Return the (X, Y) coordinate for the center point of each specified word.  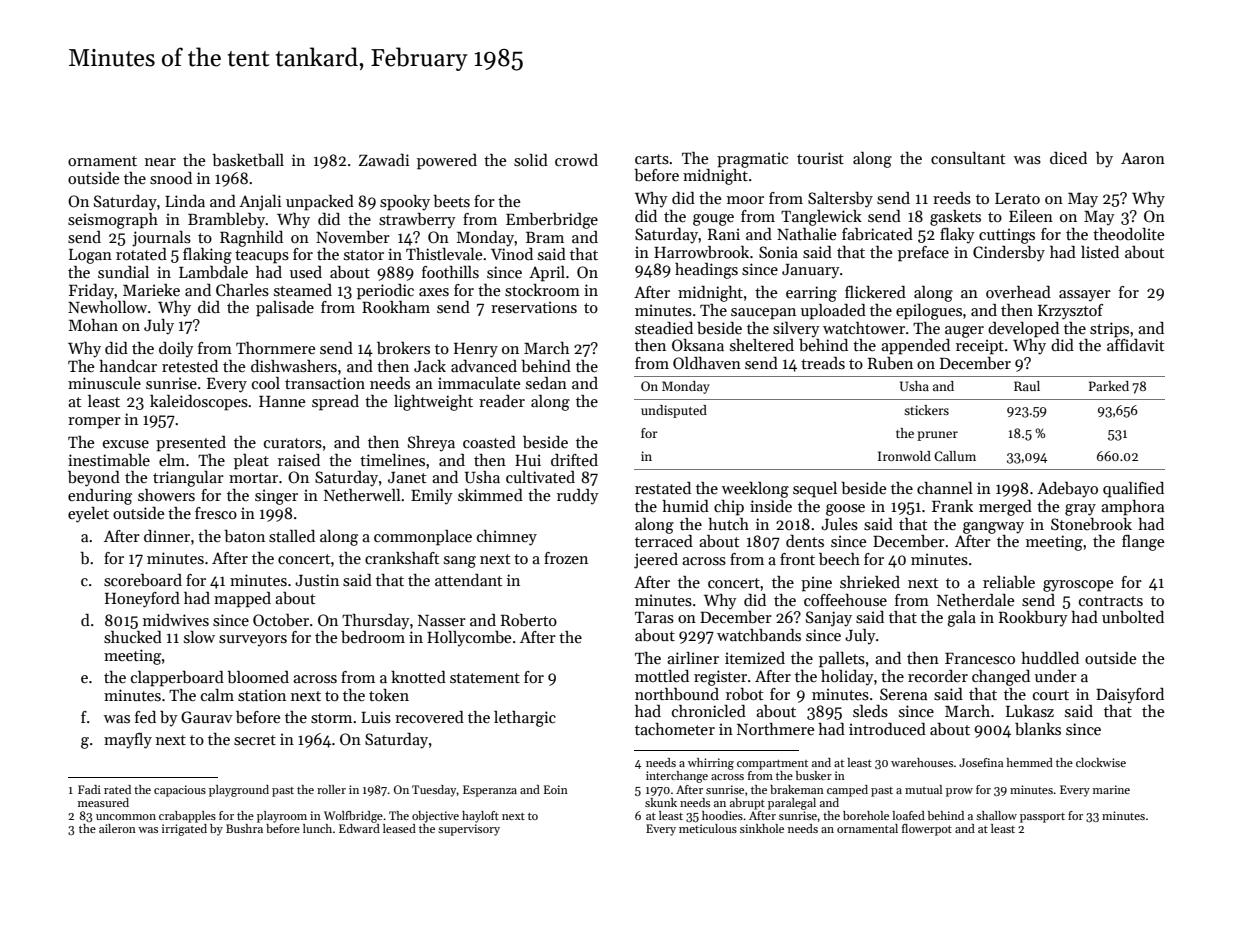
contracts (1111, 601)
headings (706, 271)
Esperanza (490, 791)
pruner (937, 436)
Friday (92, 292)
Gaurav (207, 717)
